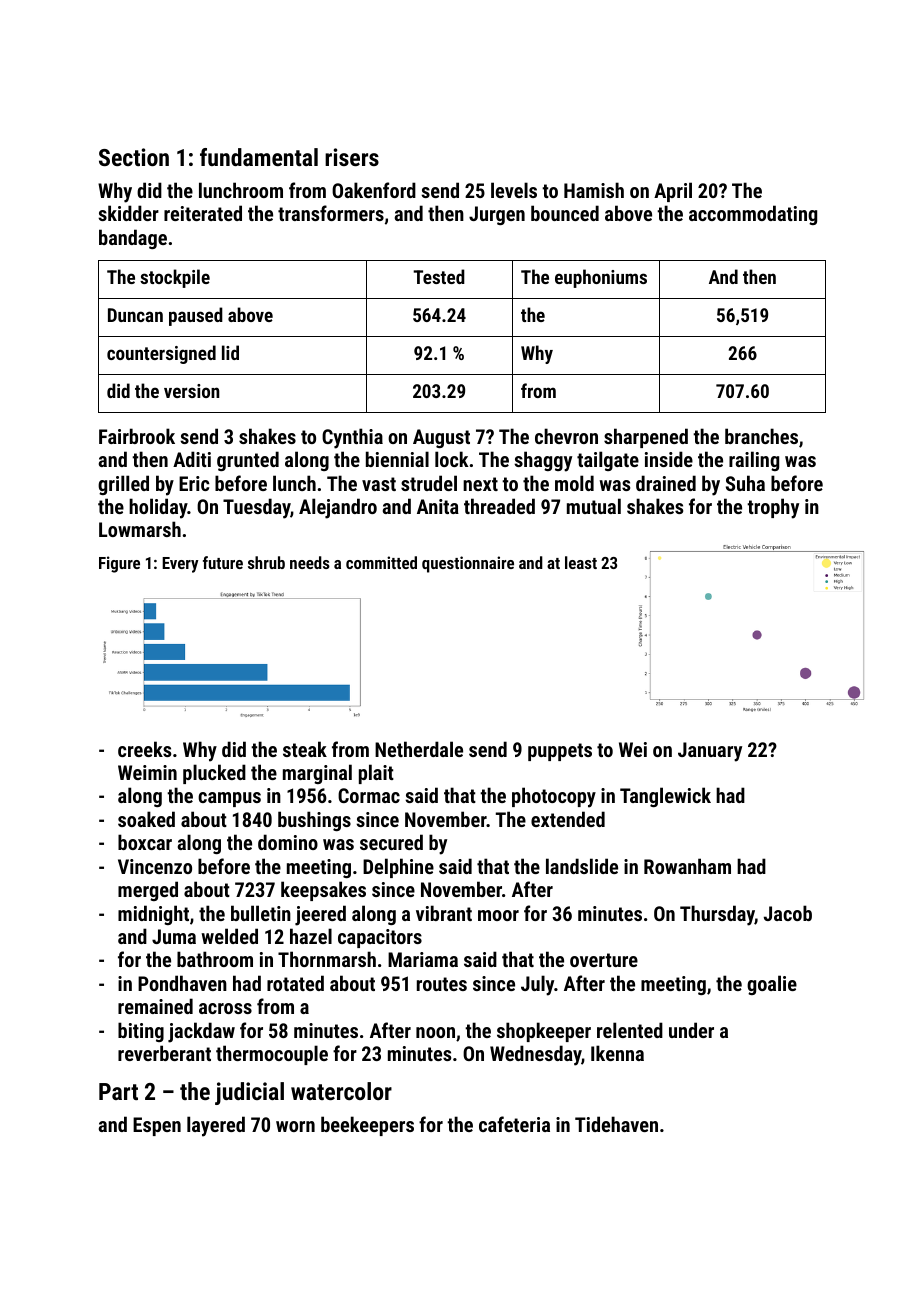  Describe the element at coordinates (687, 866) in the image. I see `Rowanham` at that location.
